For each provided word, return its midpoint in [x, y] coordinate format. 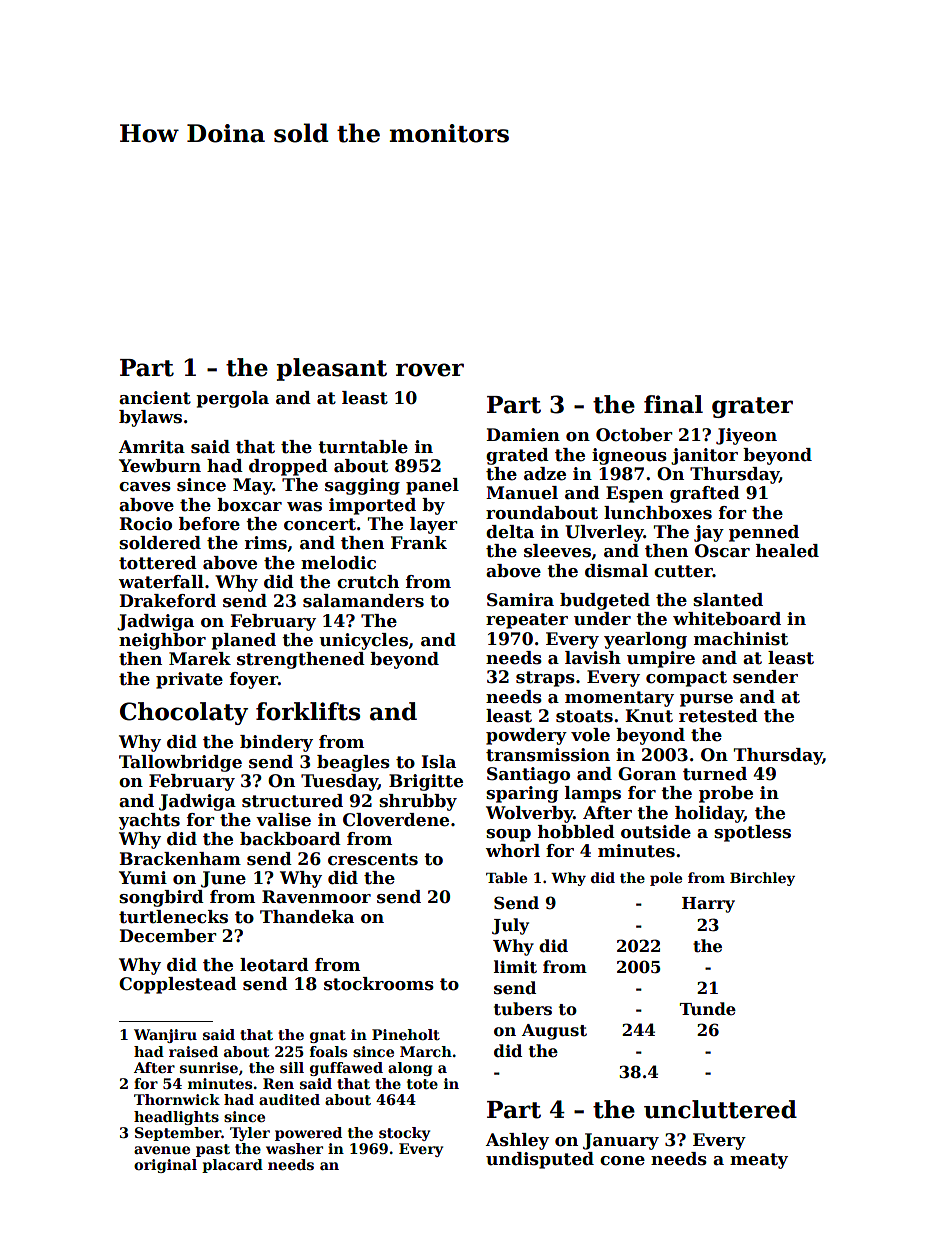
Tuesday [339, 782]
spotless [752, 833]
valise [283, 820]
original [165, 1166]
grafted [705, 494]
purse [706, 700]
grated [517, 456]
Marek [200, 659]
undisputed [540, 1160]
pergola [232, 399]
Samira [520, 600]
